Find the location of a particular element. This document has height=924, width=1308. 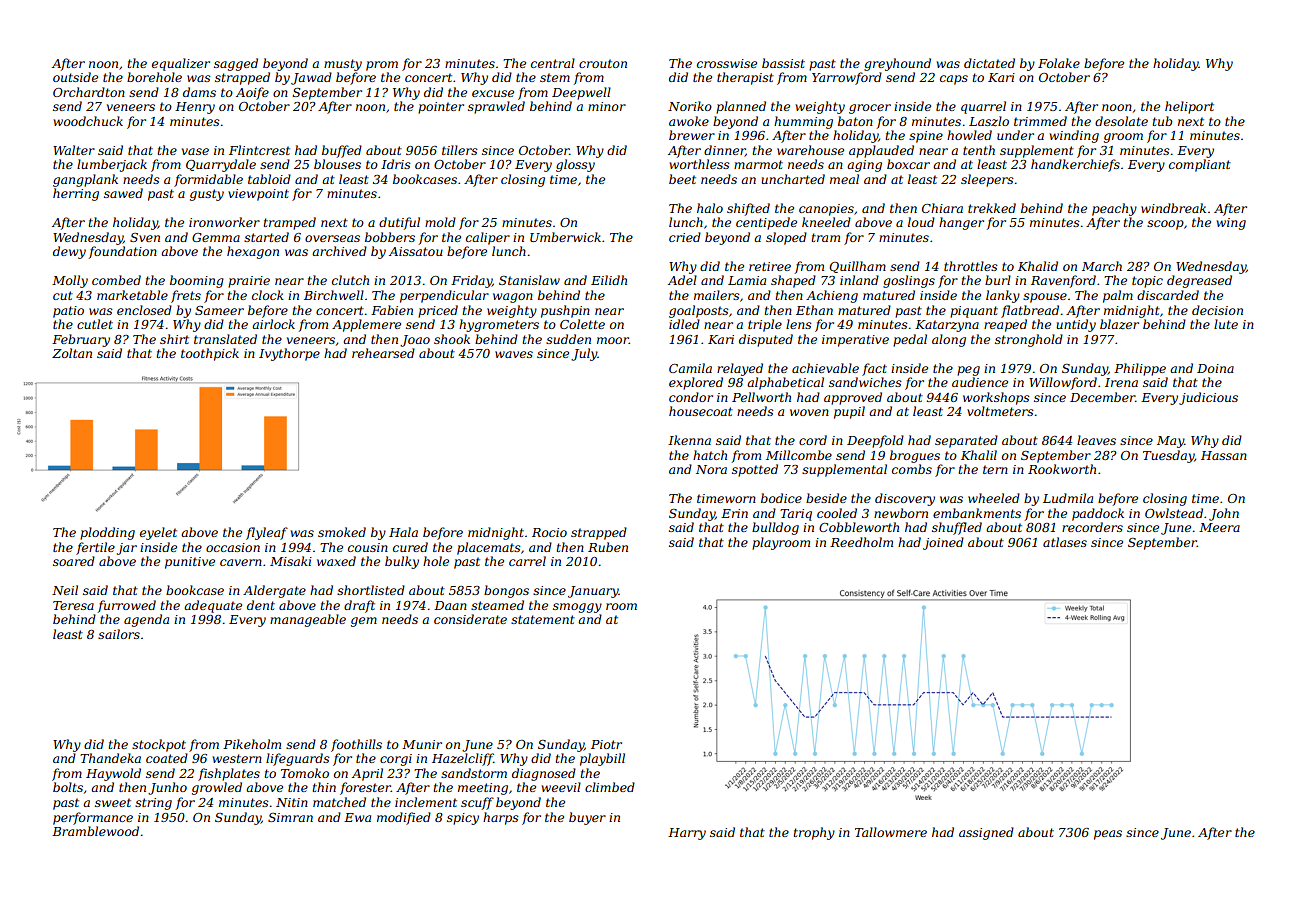

foothills is located at coordinates (356, 745).
